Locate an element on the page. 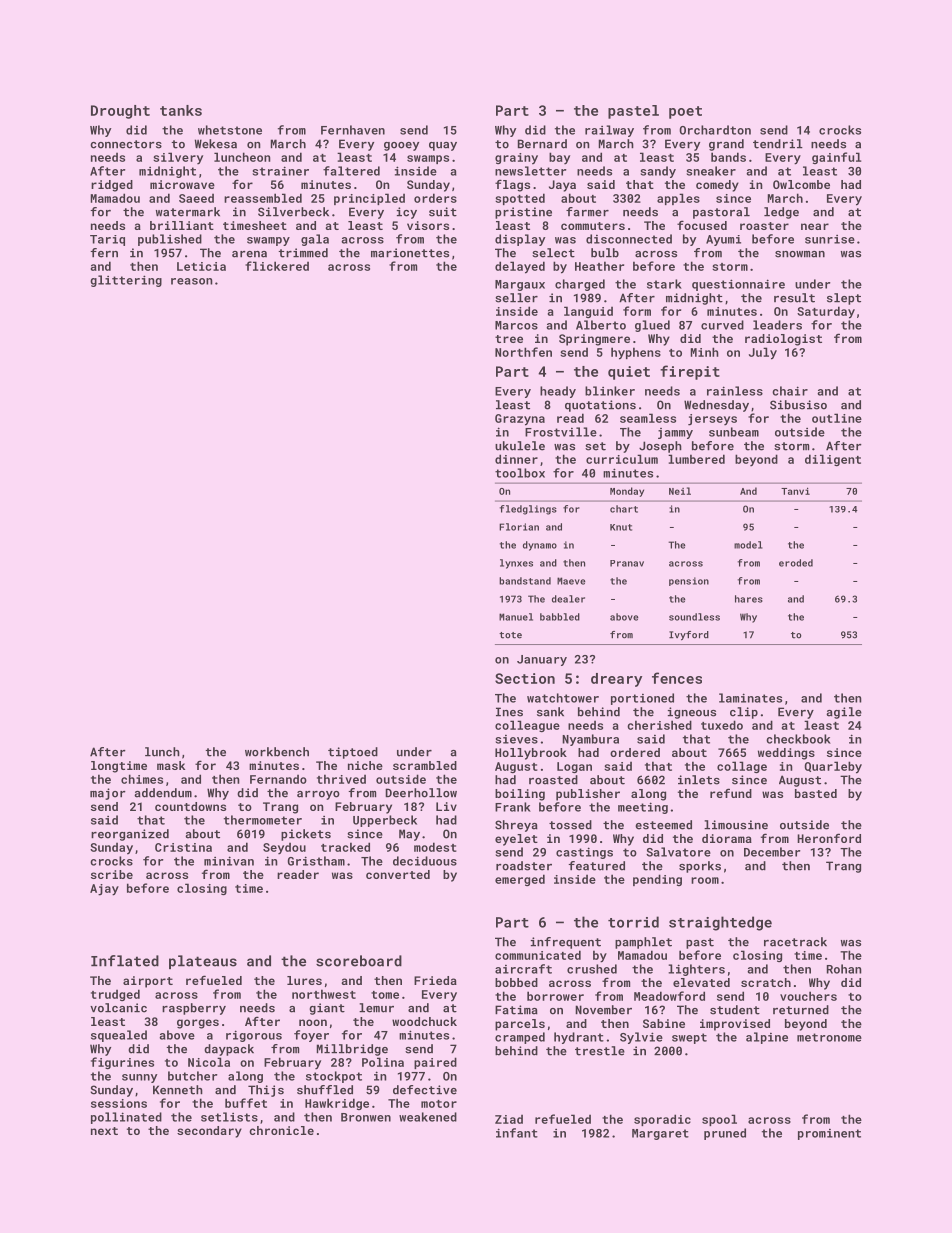  delayed is located at coordinates (520, 267).
